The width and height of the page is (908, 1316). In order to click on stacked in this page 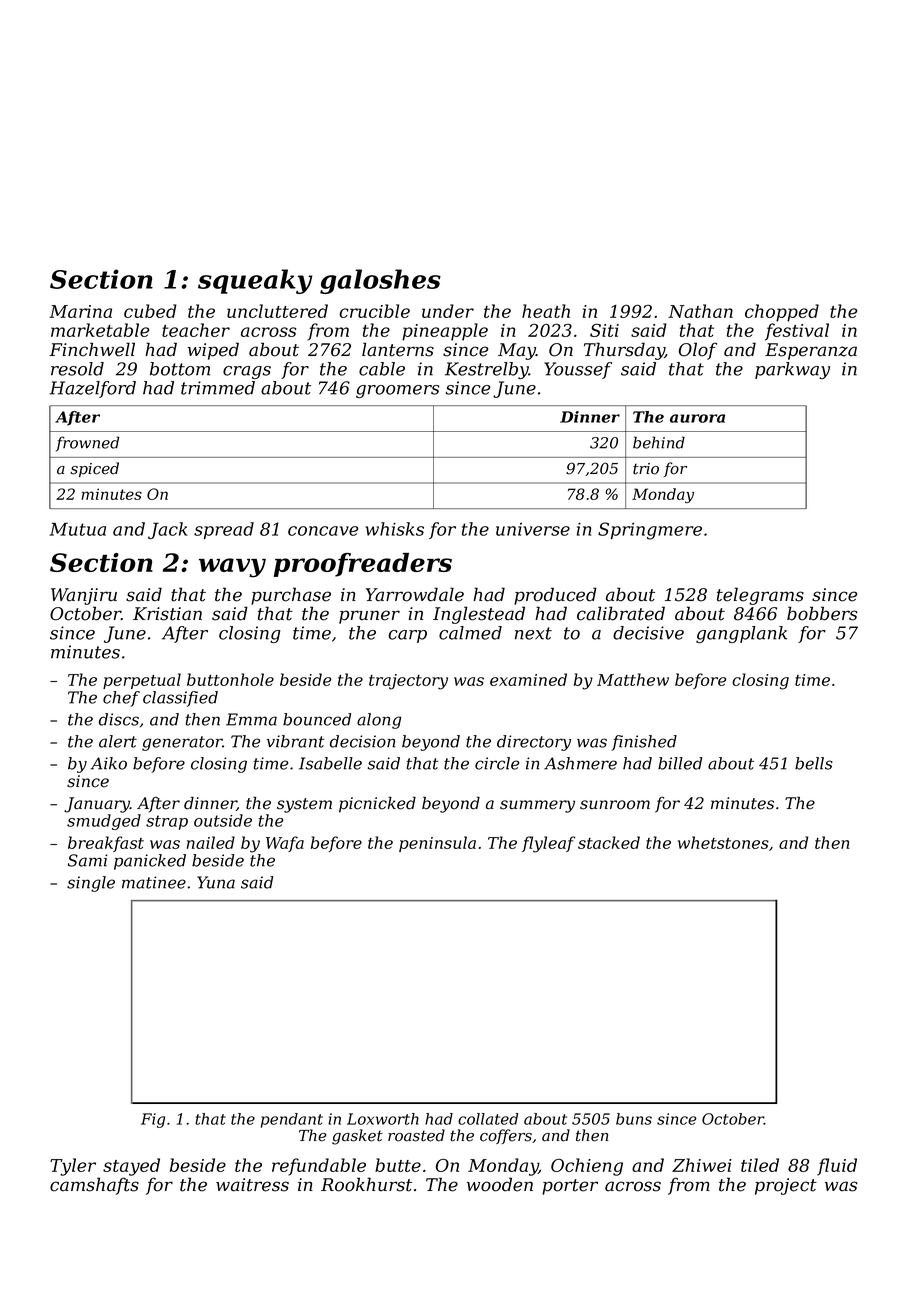, I will do `click(609, 842)`.
